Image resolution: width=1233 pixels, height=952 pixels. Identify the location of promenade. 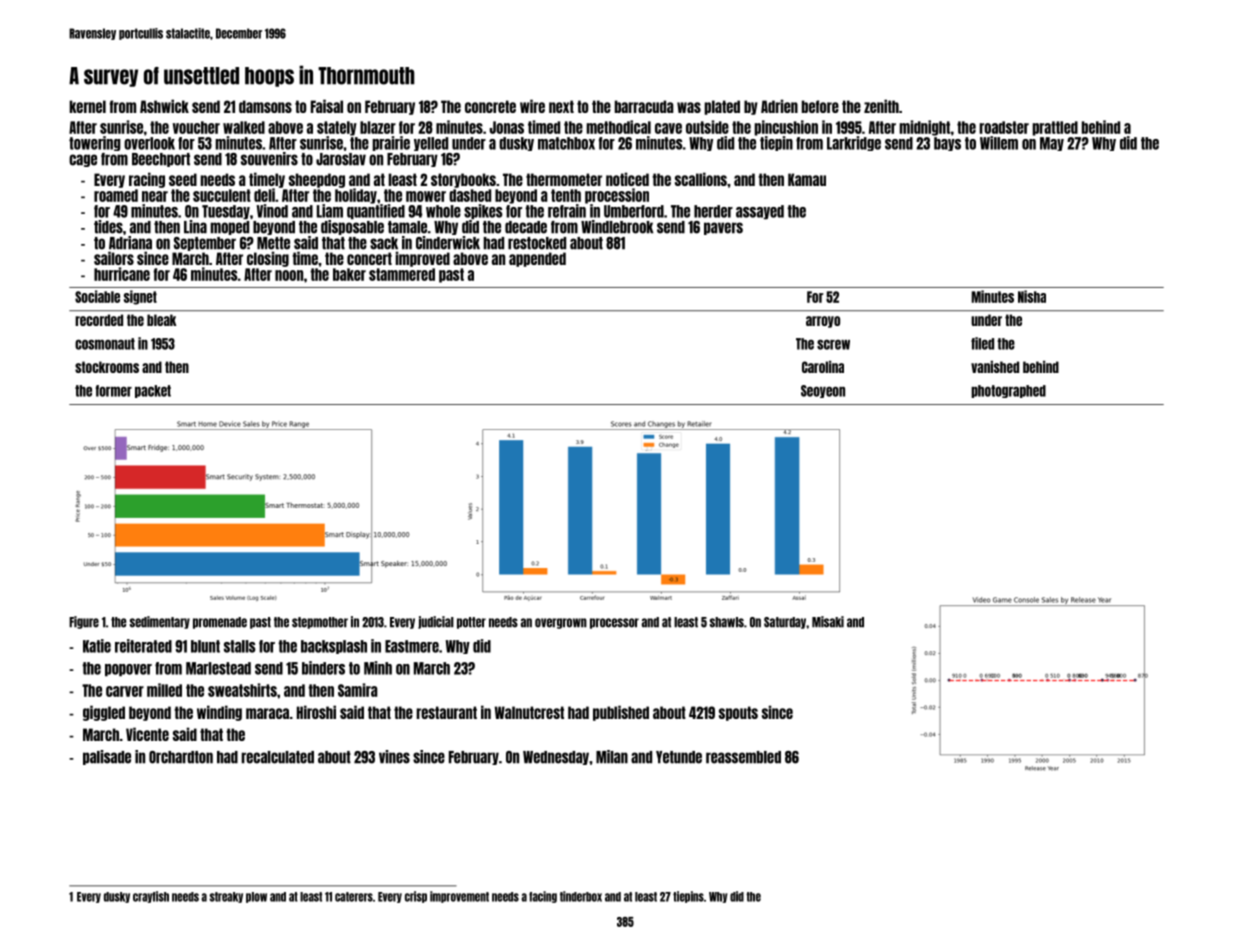
(220, 623).
